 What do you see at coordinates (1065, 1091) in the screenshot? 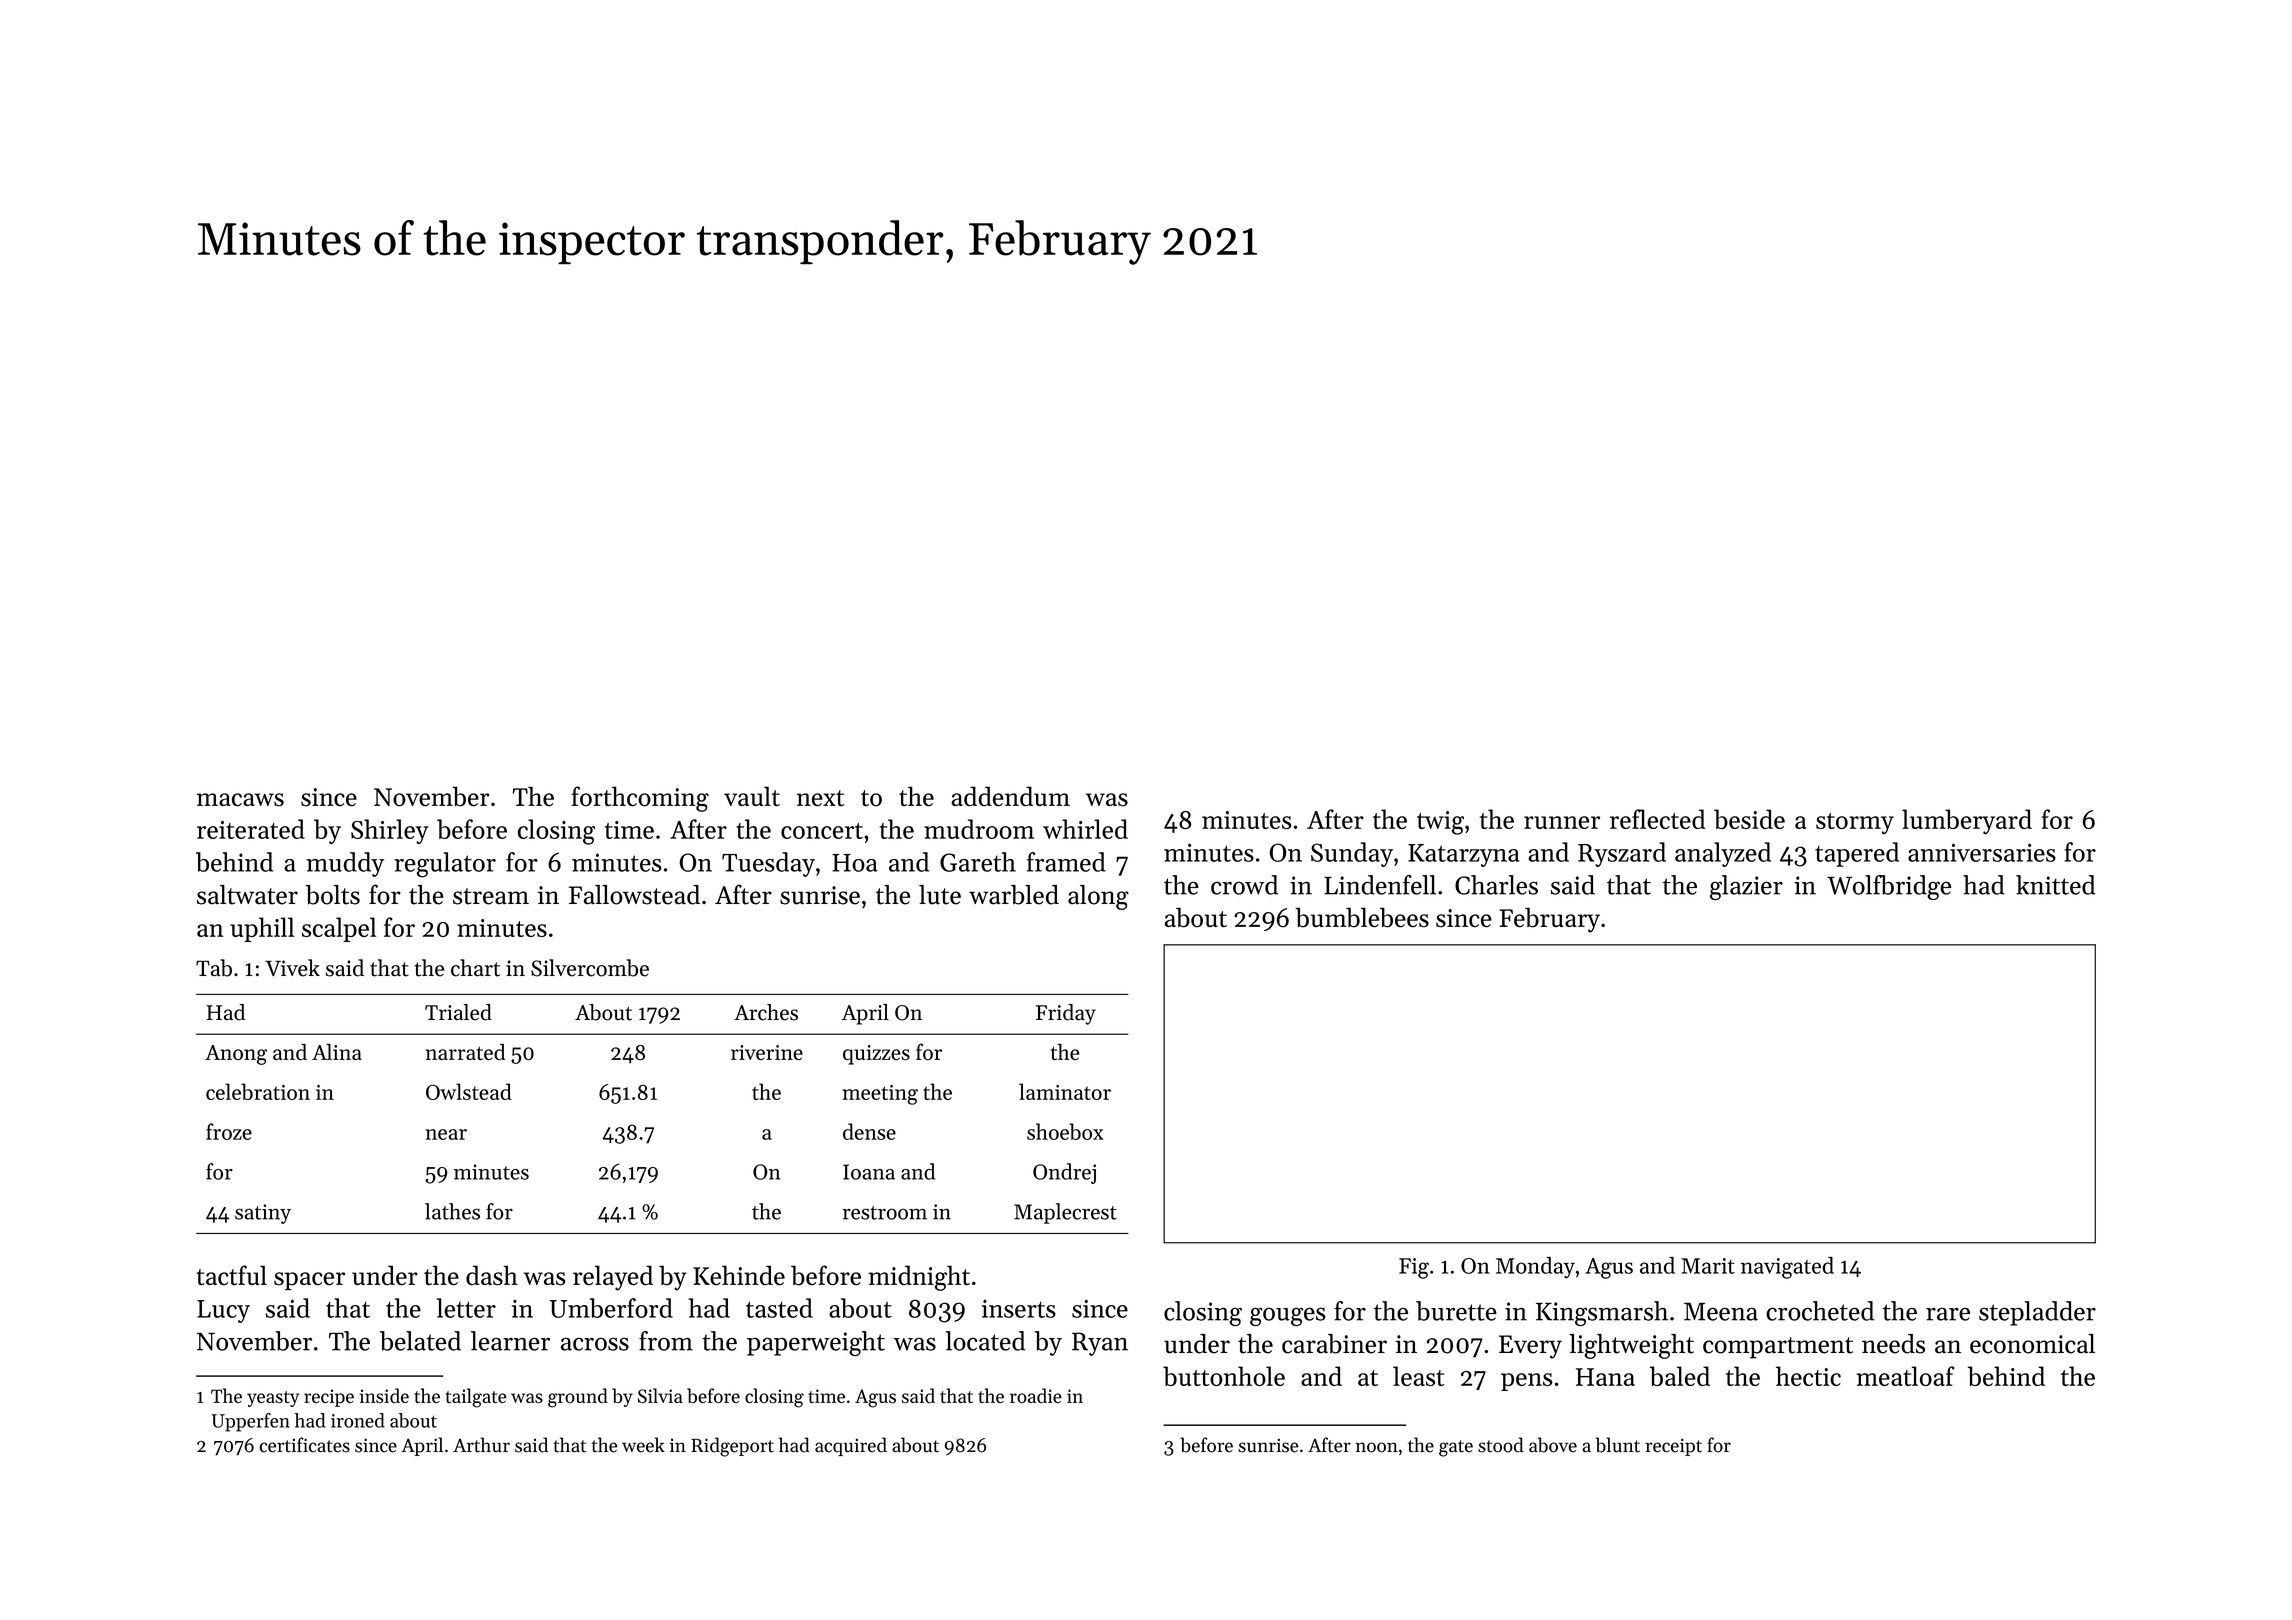
I see `laminator` at bounding box center [1065, 1091].
